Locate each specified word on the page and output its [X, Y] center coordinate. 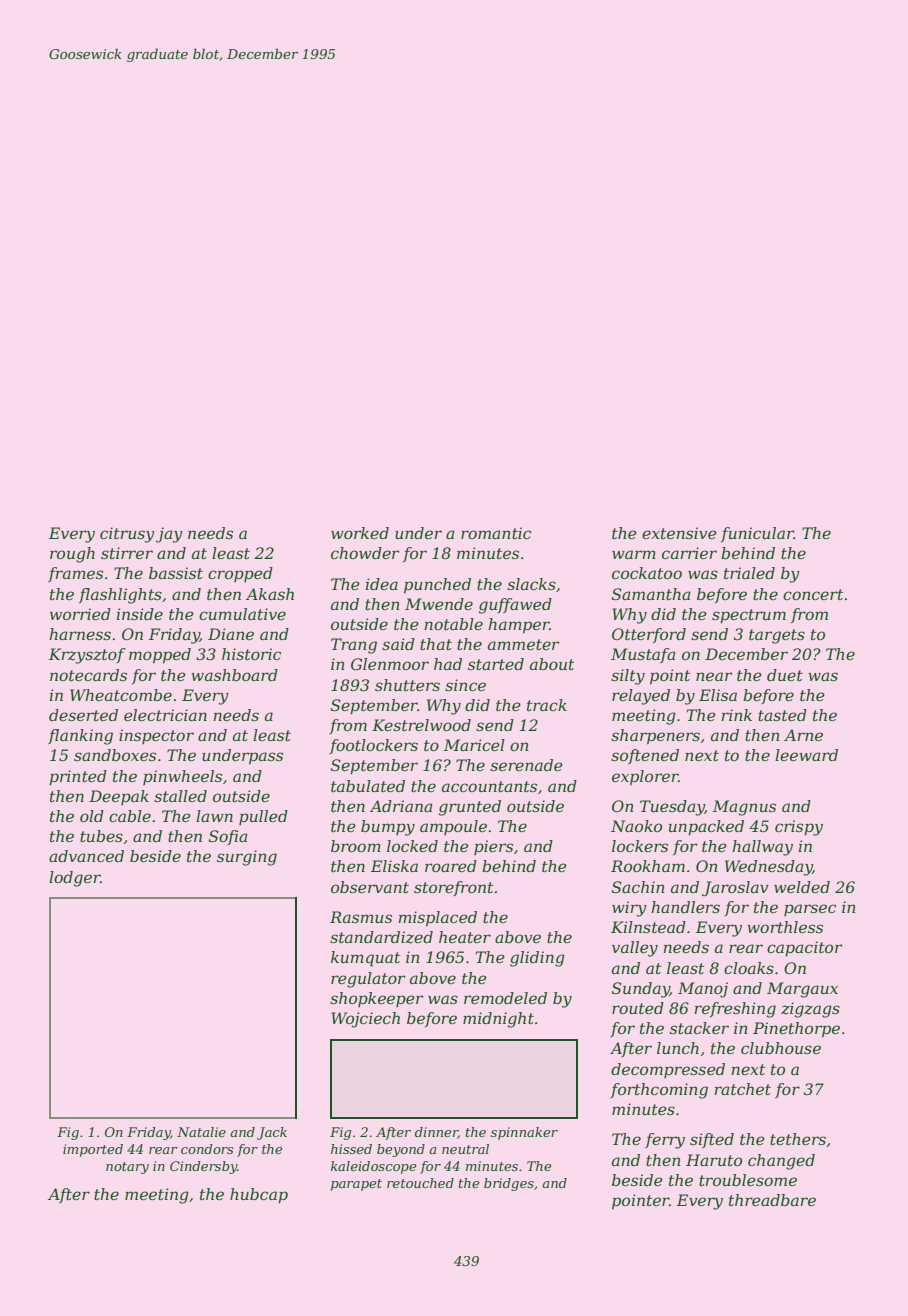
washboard [234, 675]
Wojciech [365, 1020]
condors [207, 1149]
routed [638, 1008]
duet [785, 675]
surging [247, 858]
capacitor [804, 949]
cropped [240, 574]
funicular [757, 534]
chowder [365, 553]
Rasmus [361, 917]
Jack [272, 1133]
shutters [407, 685]
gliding [537, 959]
